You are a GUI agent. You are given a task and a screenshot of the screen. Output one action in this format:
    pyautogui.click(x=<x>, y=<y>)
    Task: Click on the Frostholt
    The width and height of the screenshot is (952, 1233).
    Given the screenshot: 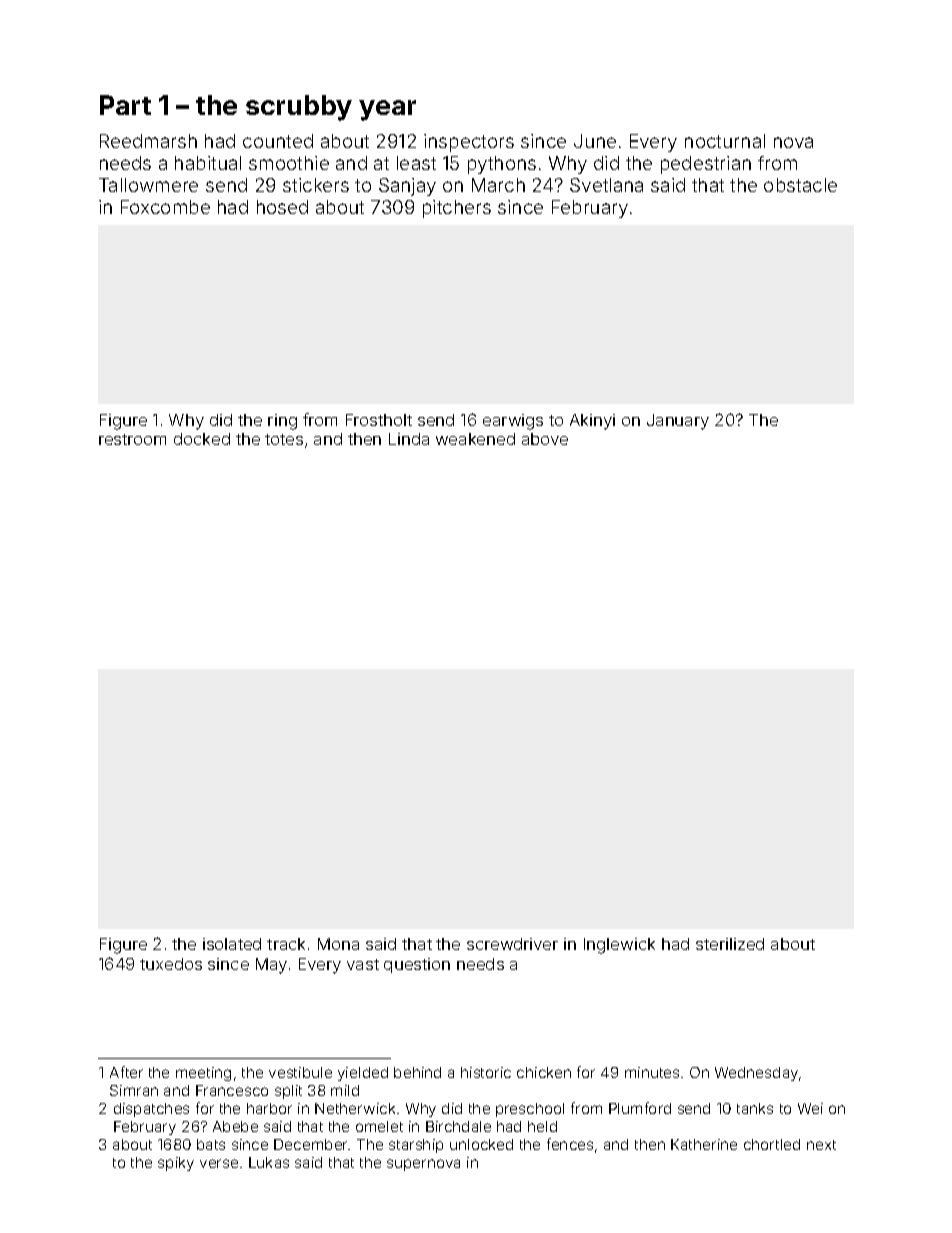 What is the action you would take?
    pyautogui.click(x=379, y=420)
